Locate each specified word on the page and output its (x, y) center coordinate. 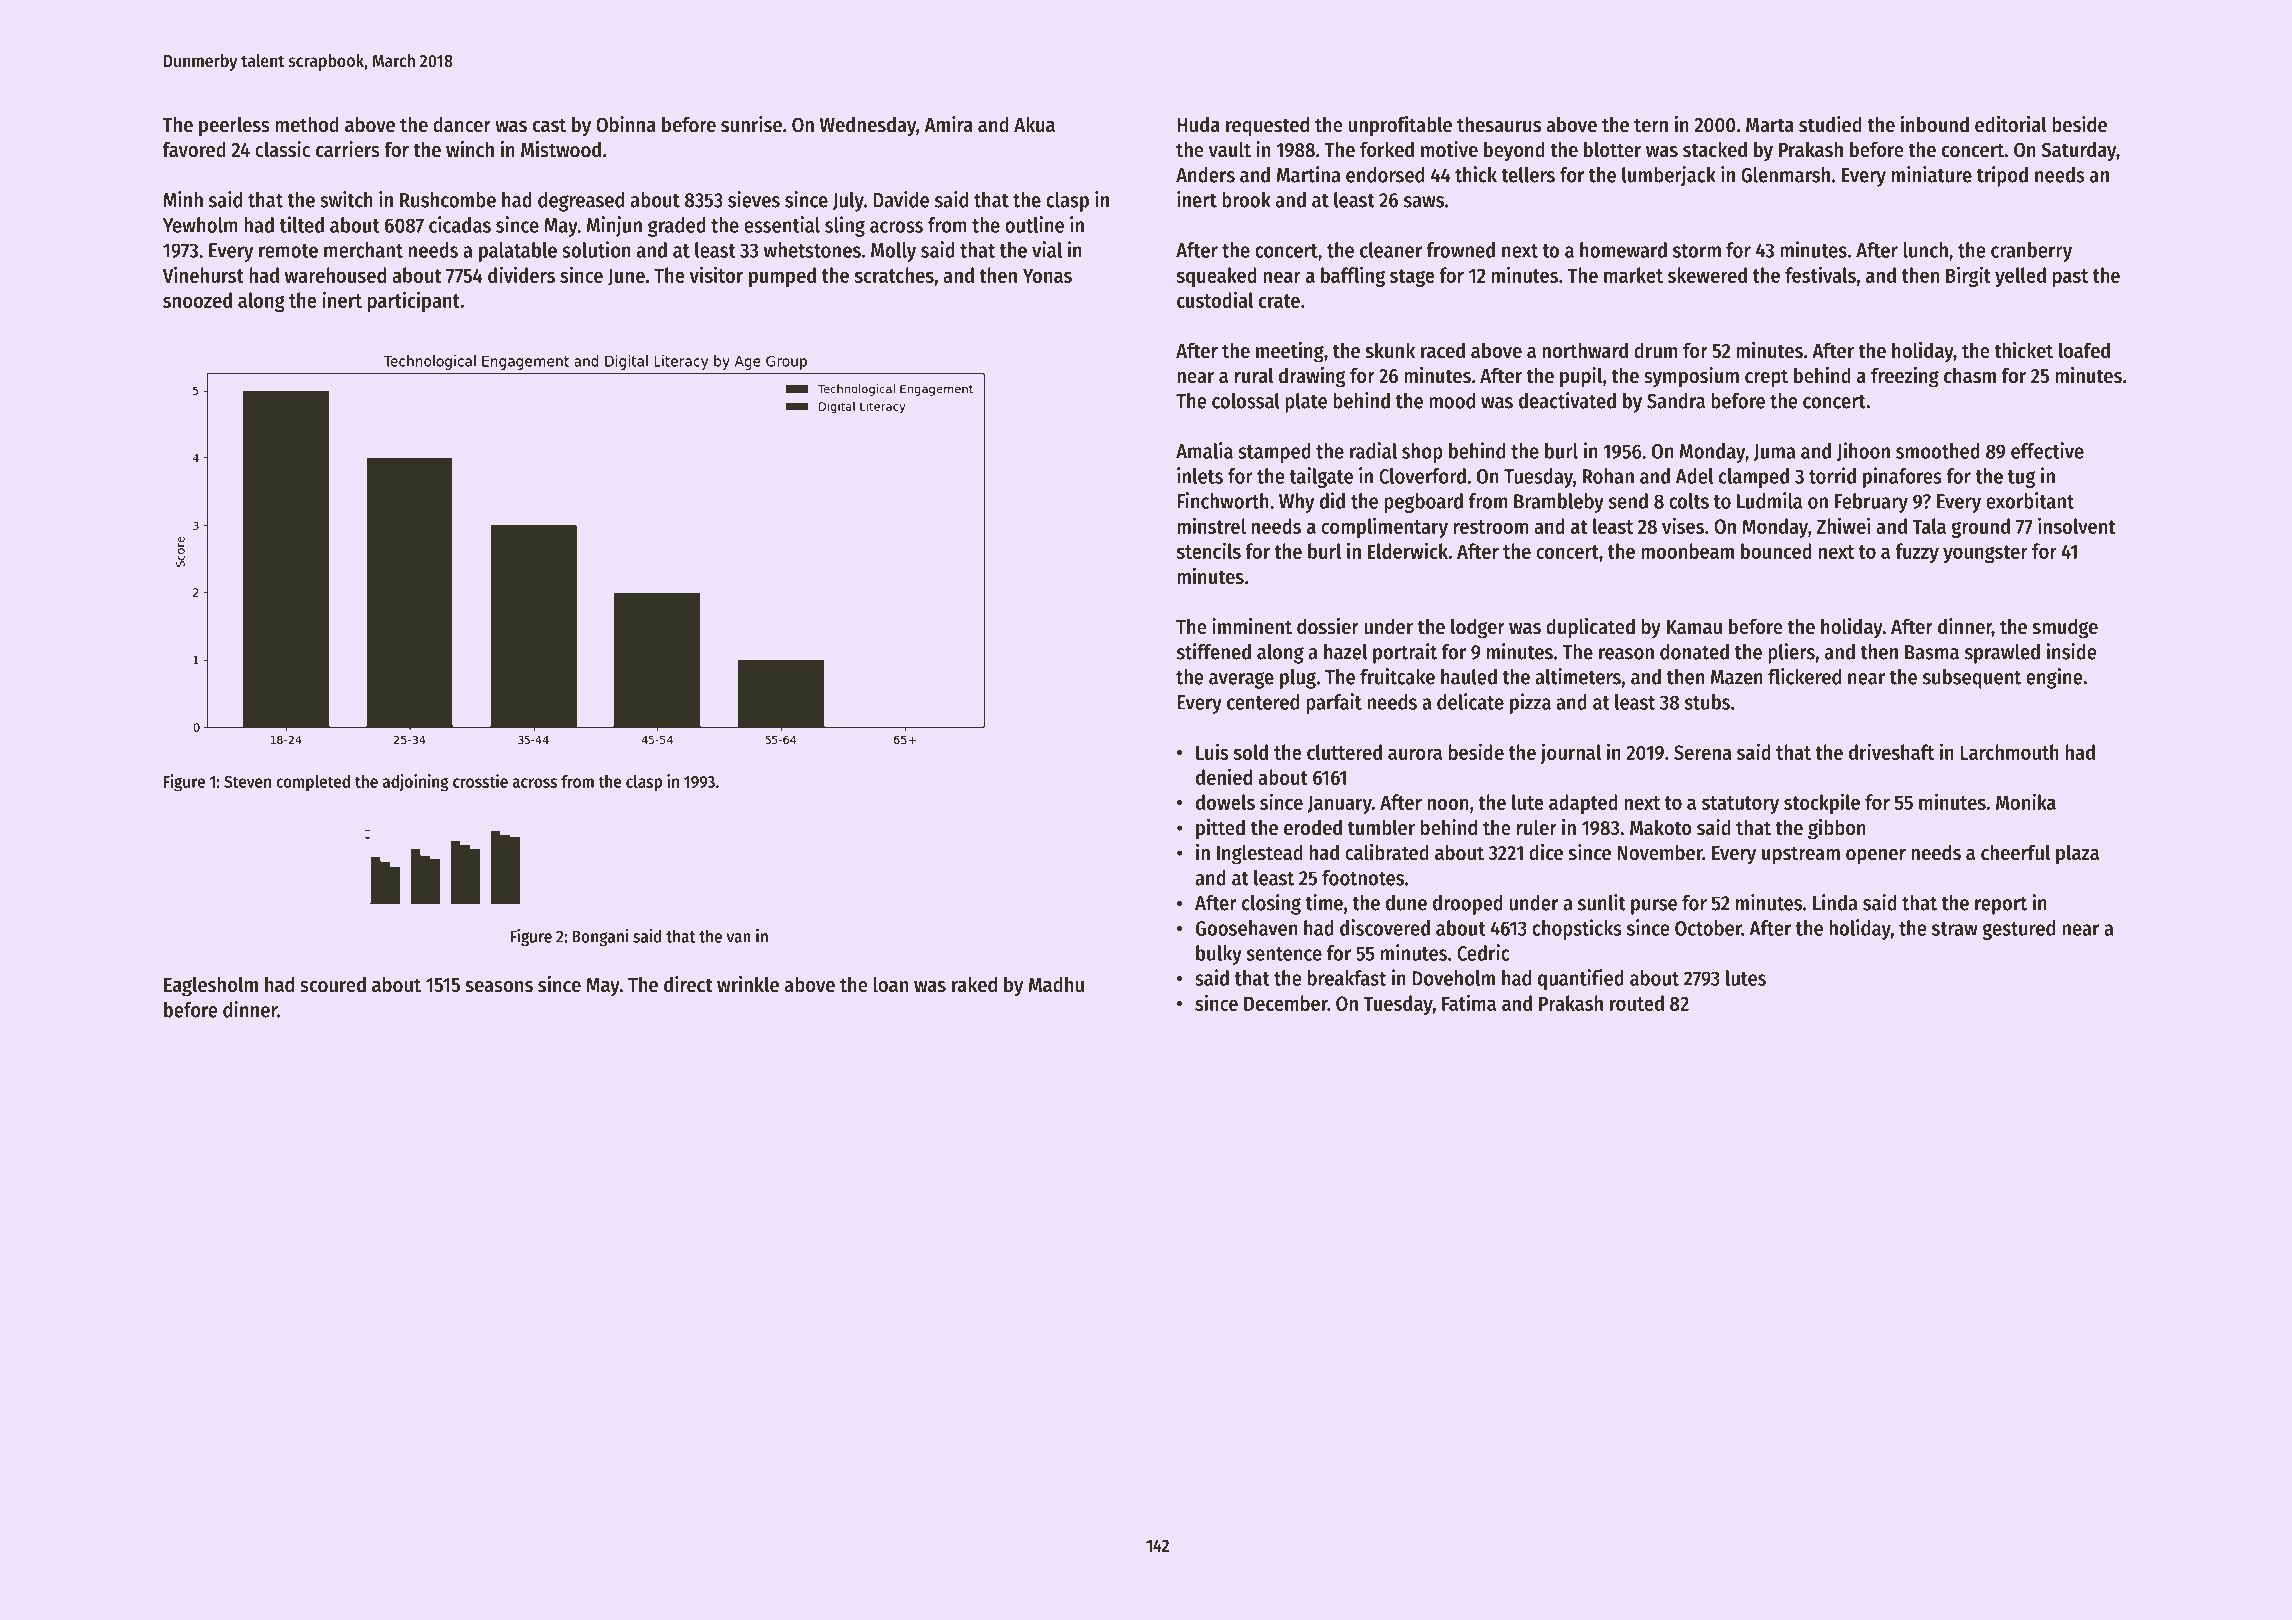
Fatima (1469, 1002)
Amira (949, 124)
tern (1651, 125)
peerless (234, 126)
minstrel (1211, 525)
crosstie (480, 781)
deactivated (1567, 400)
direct (688, 984)
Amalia (1204, 450)
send (1628, 501)
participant (414, 301)
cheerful (2015, 852)
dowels (1225, 802)
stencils (1208, 550)
